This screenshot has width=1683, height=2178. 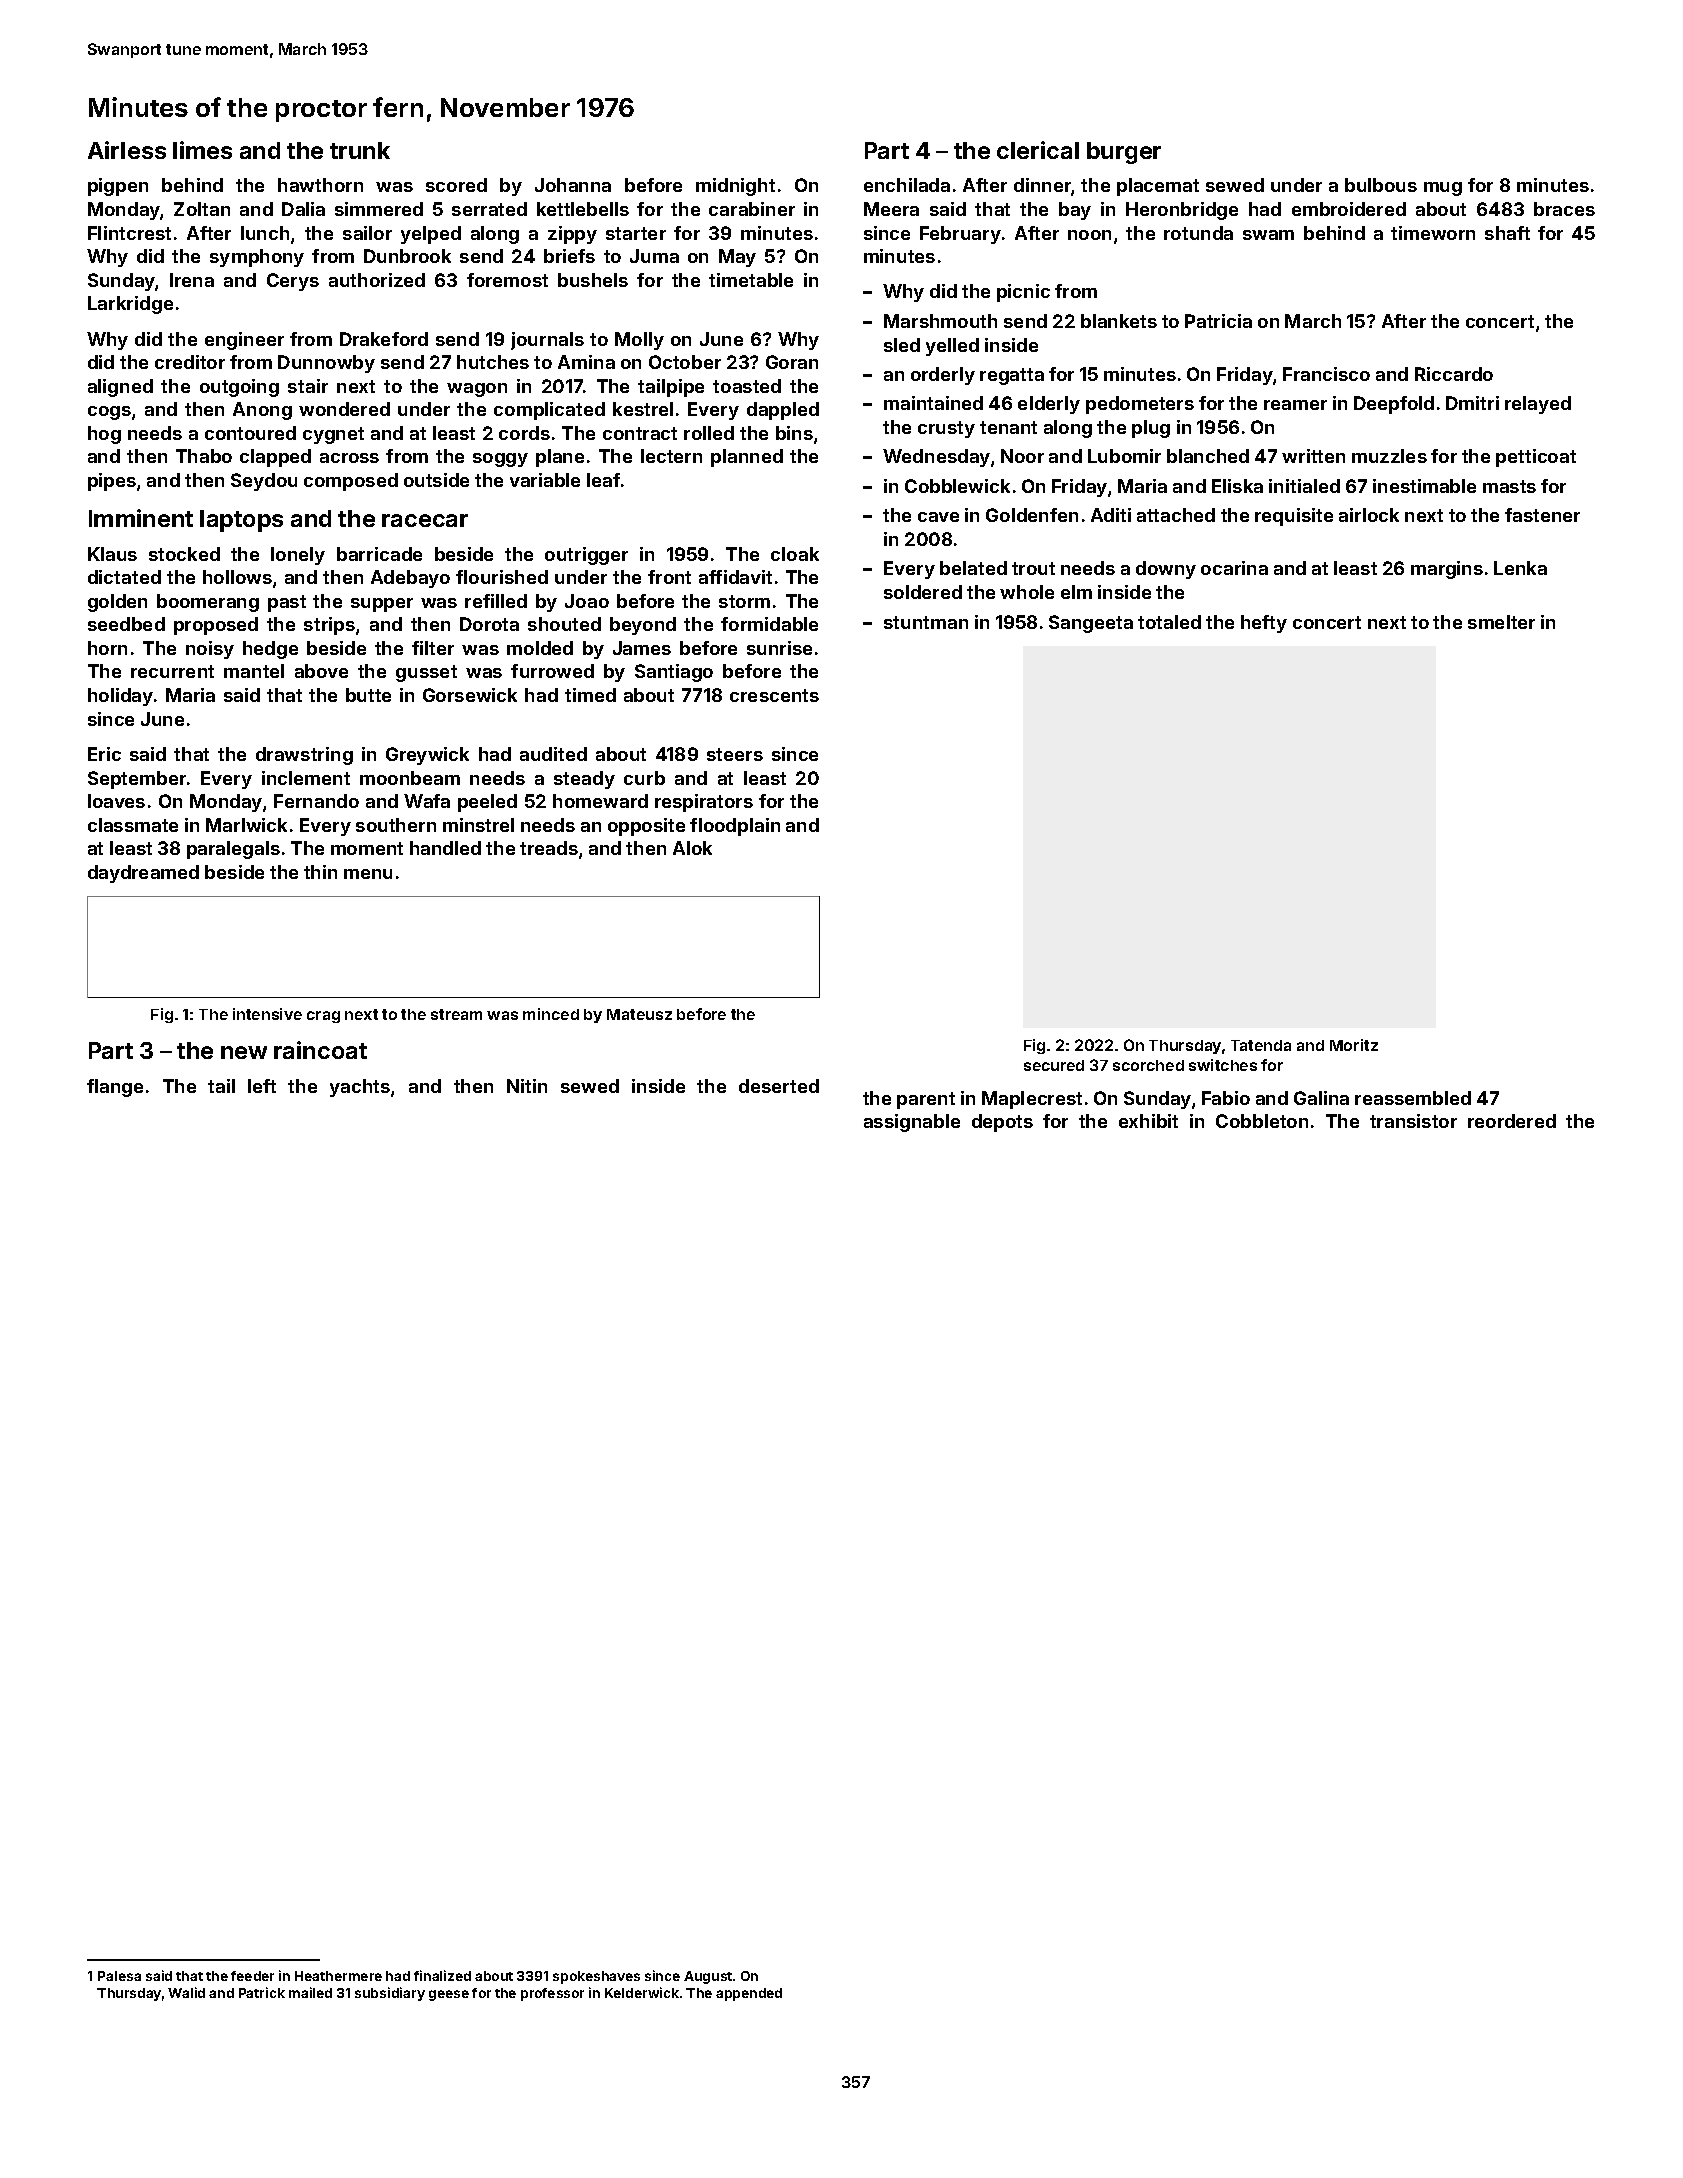 I want to click on affidavit, so click(x=735, y=577).
